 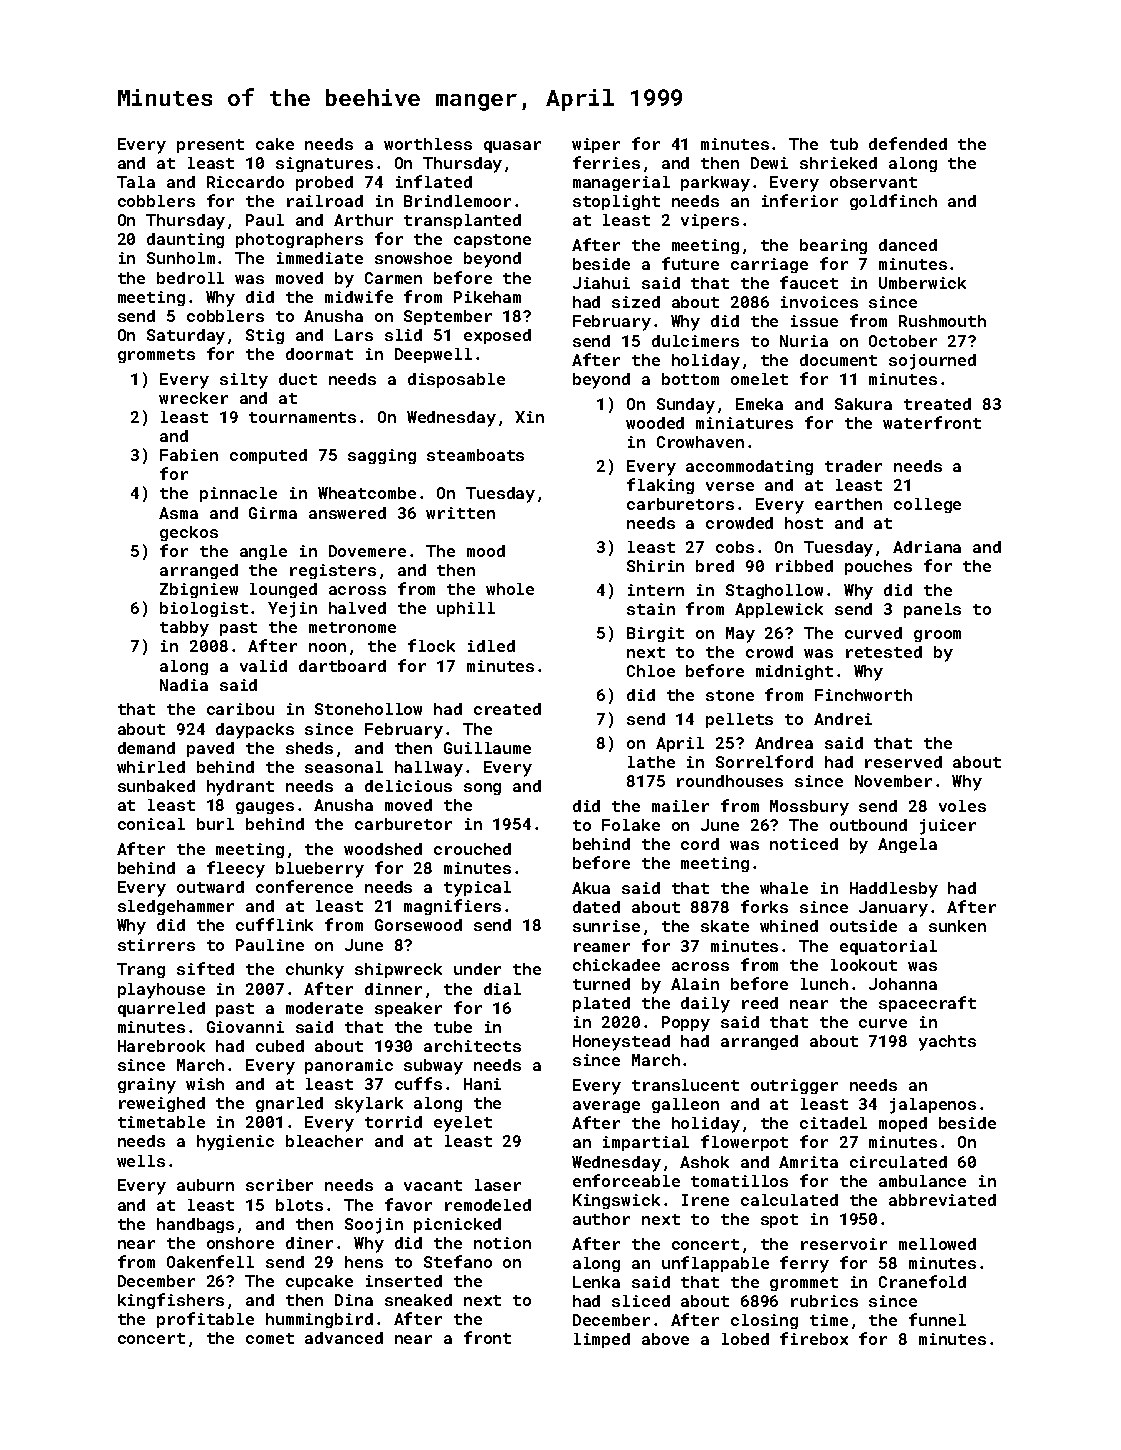 I want to click on crouched, so click(x=472, y=849).
